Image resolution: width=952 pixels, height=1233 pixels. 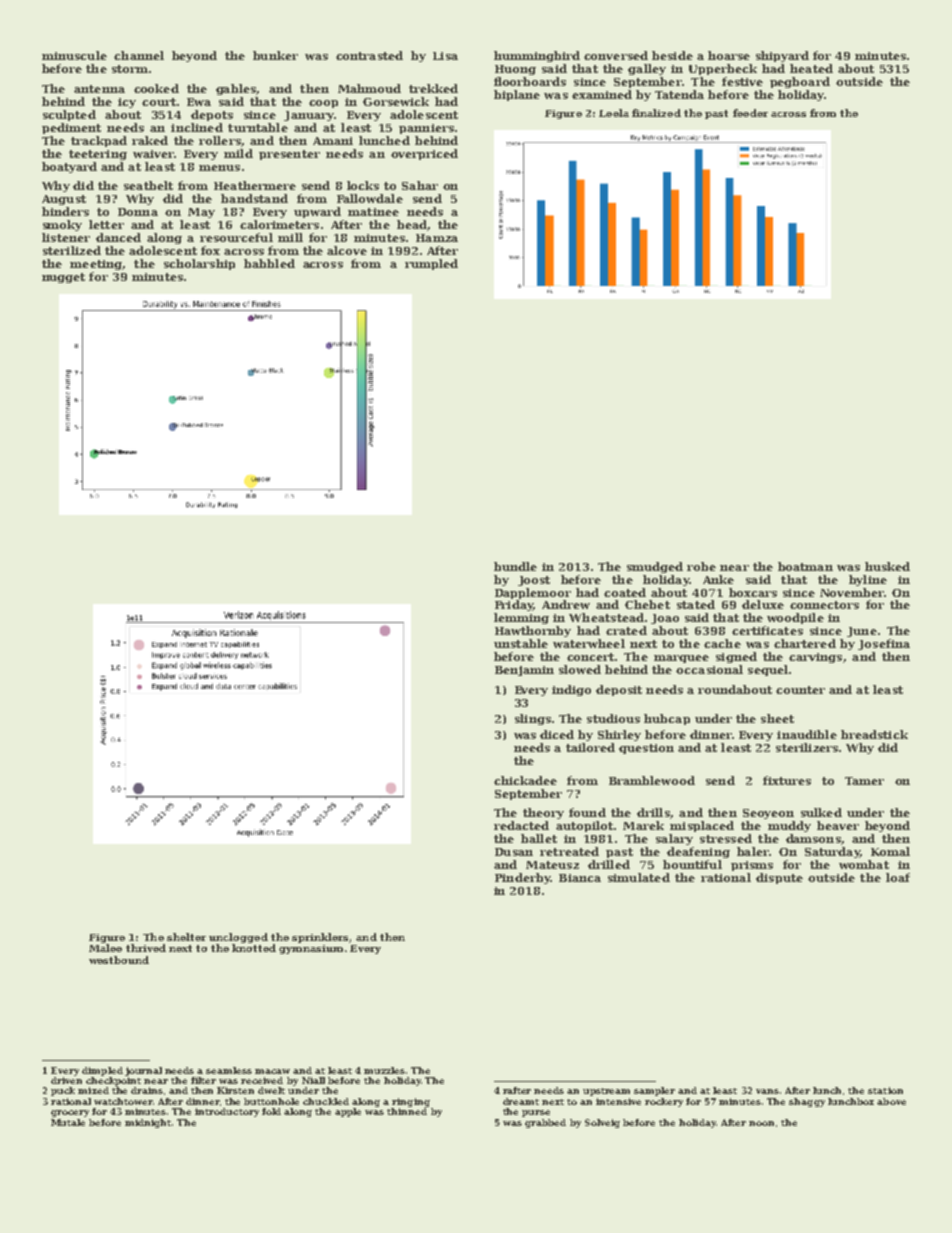 What do you see at coordinates (105, 948) in the document?
I see `Malee` at bounding box center [105, 948].
